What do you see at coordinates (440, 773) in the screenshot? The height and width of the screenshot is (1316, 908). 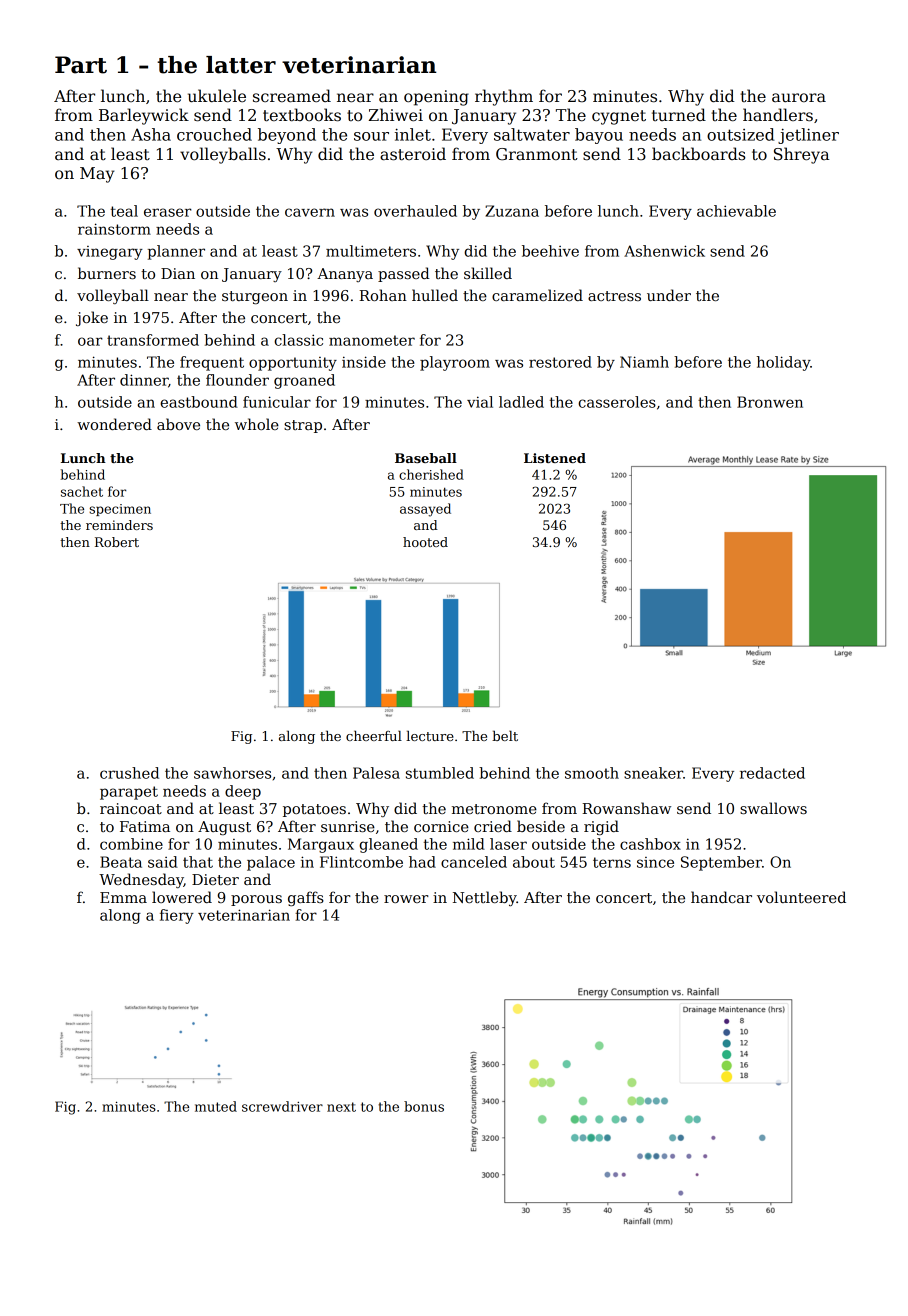 I see `stumbled` at bounding box center [440, 773].
